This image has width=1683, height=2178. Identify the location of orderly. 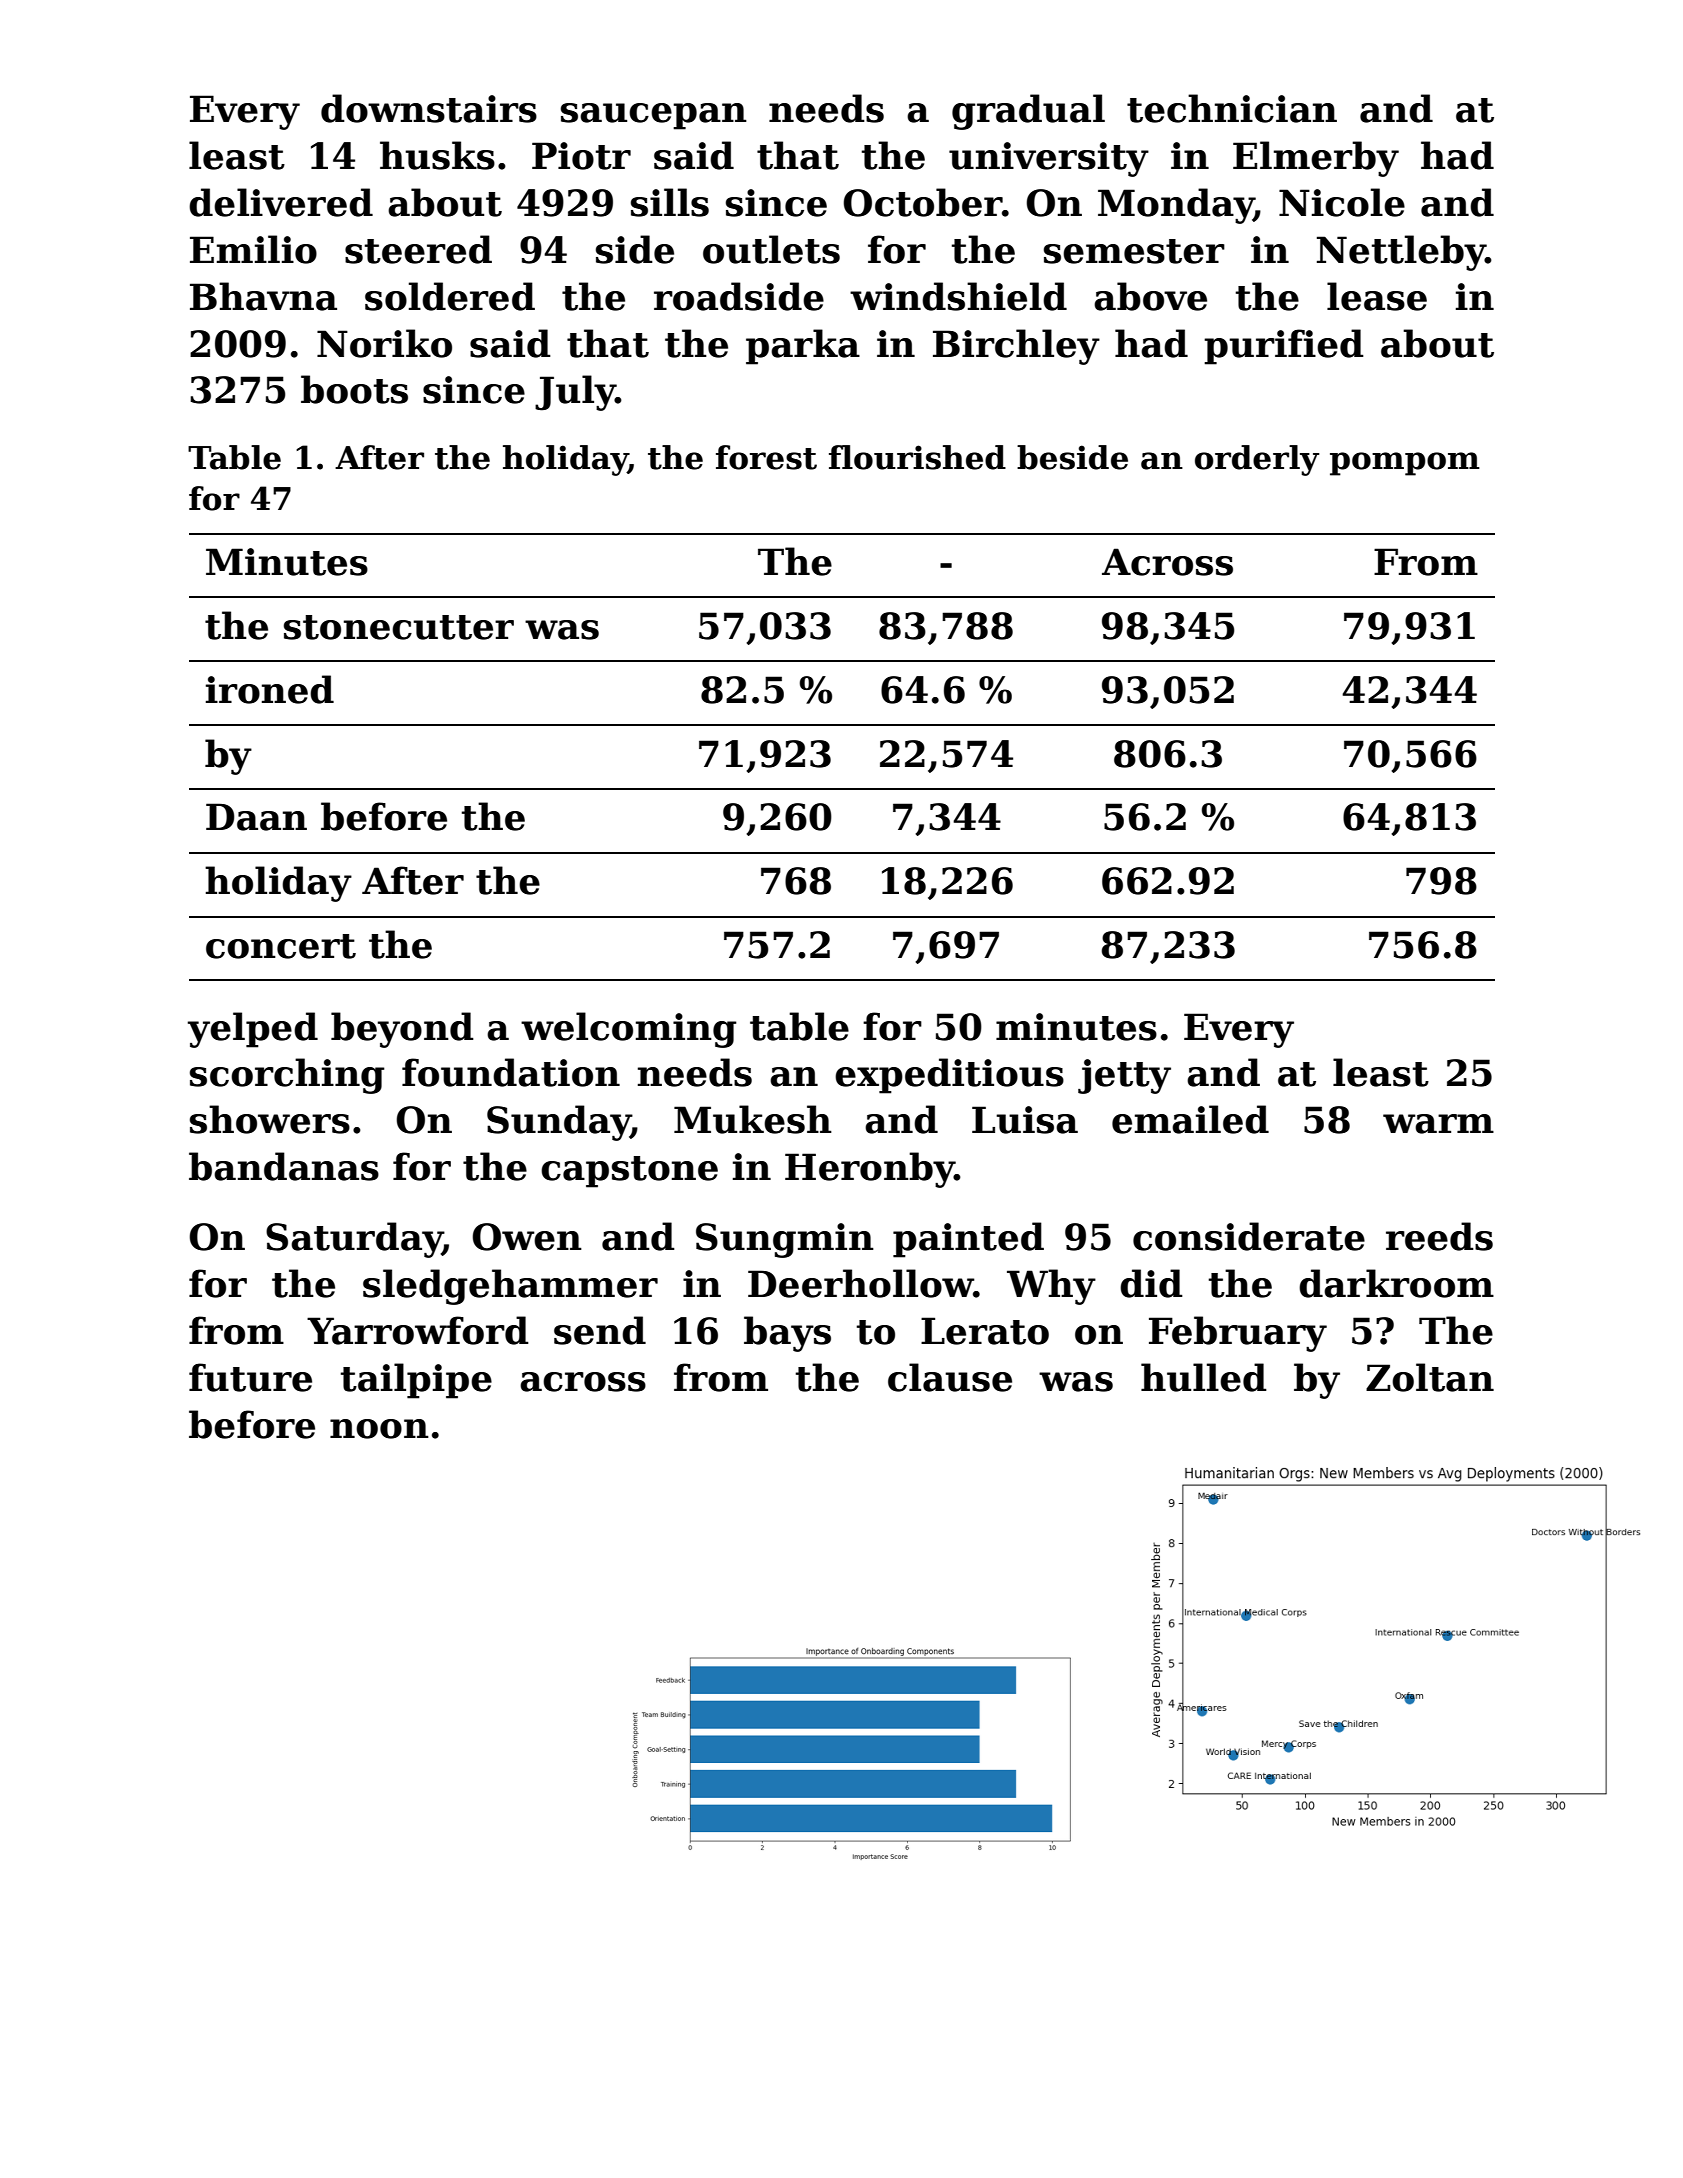
(1257, 460).
